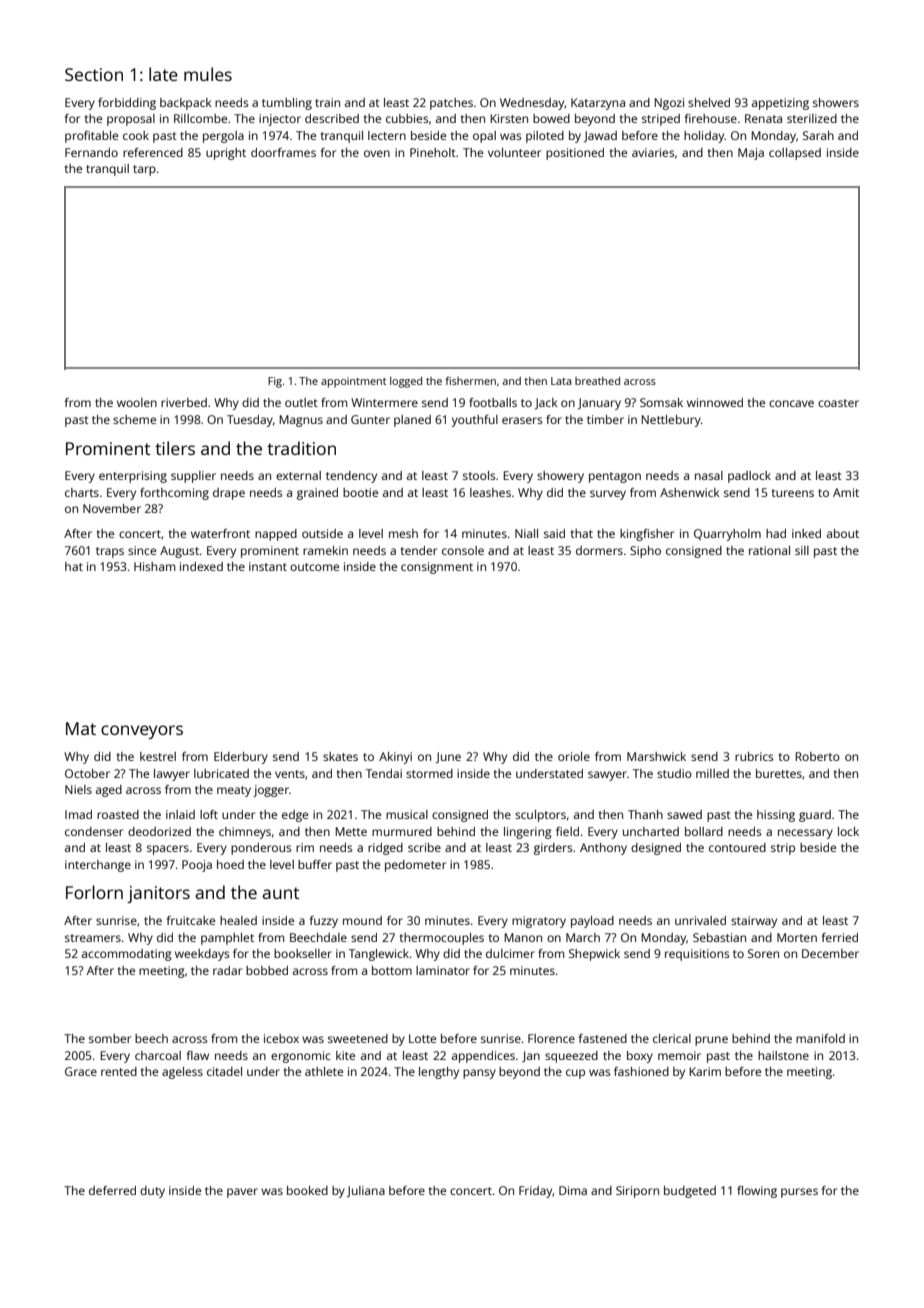  I want to click on conveyors, so click(142, 732).
